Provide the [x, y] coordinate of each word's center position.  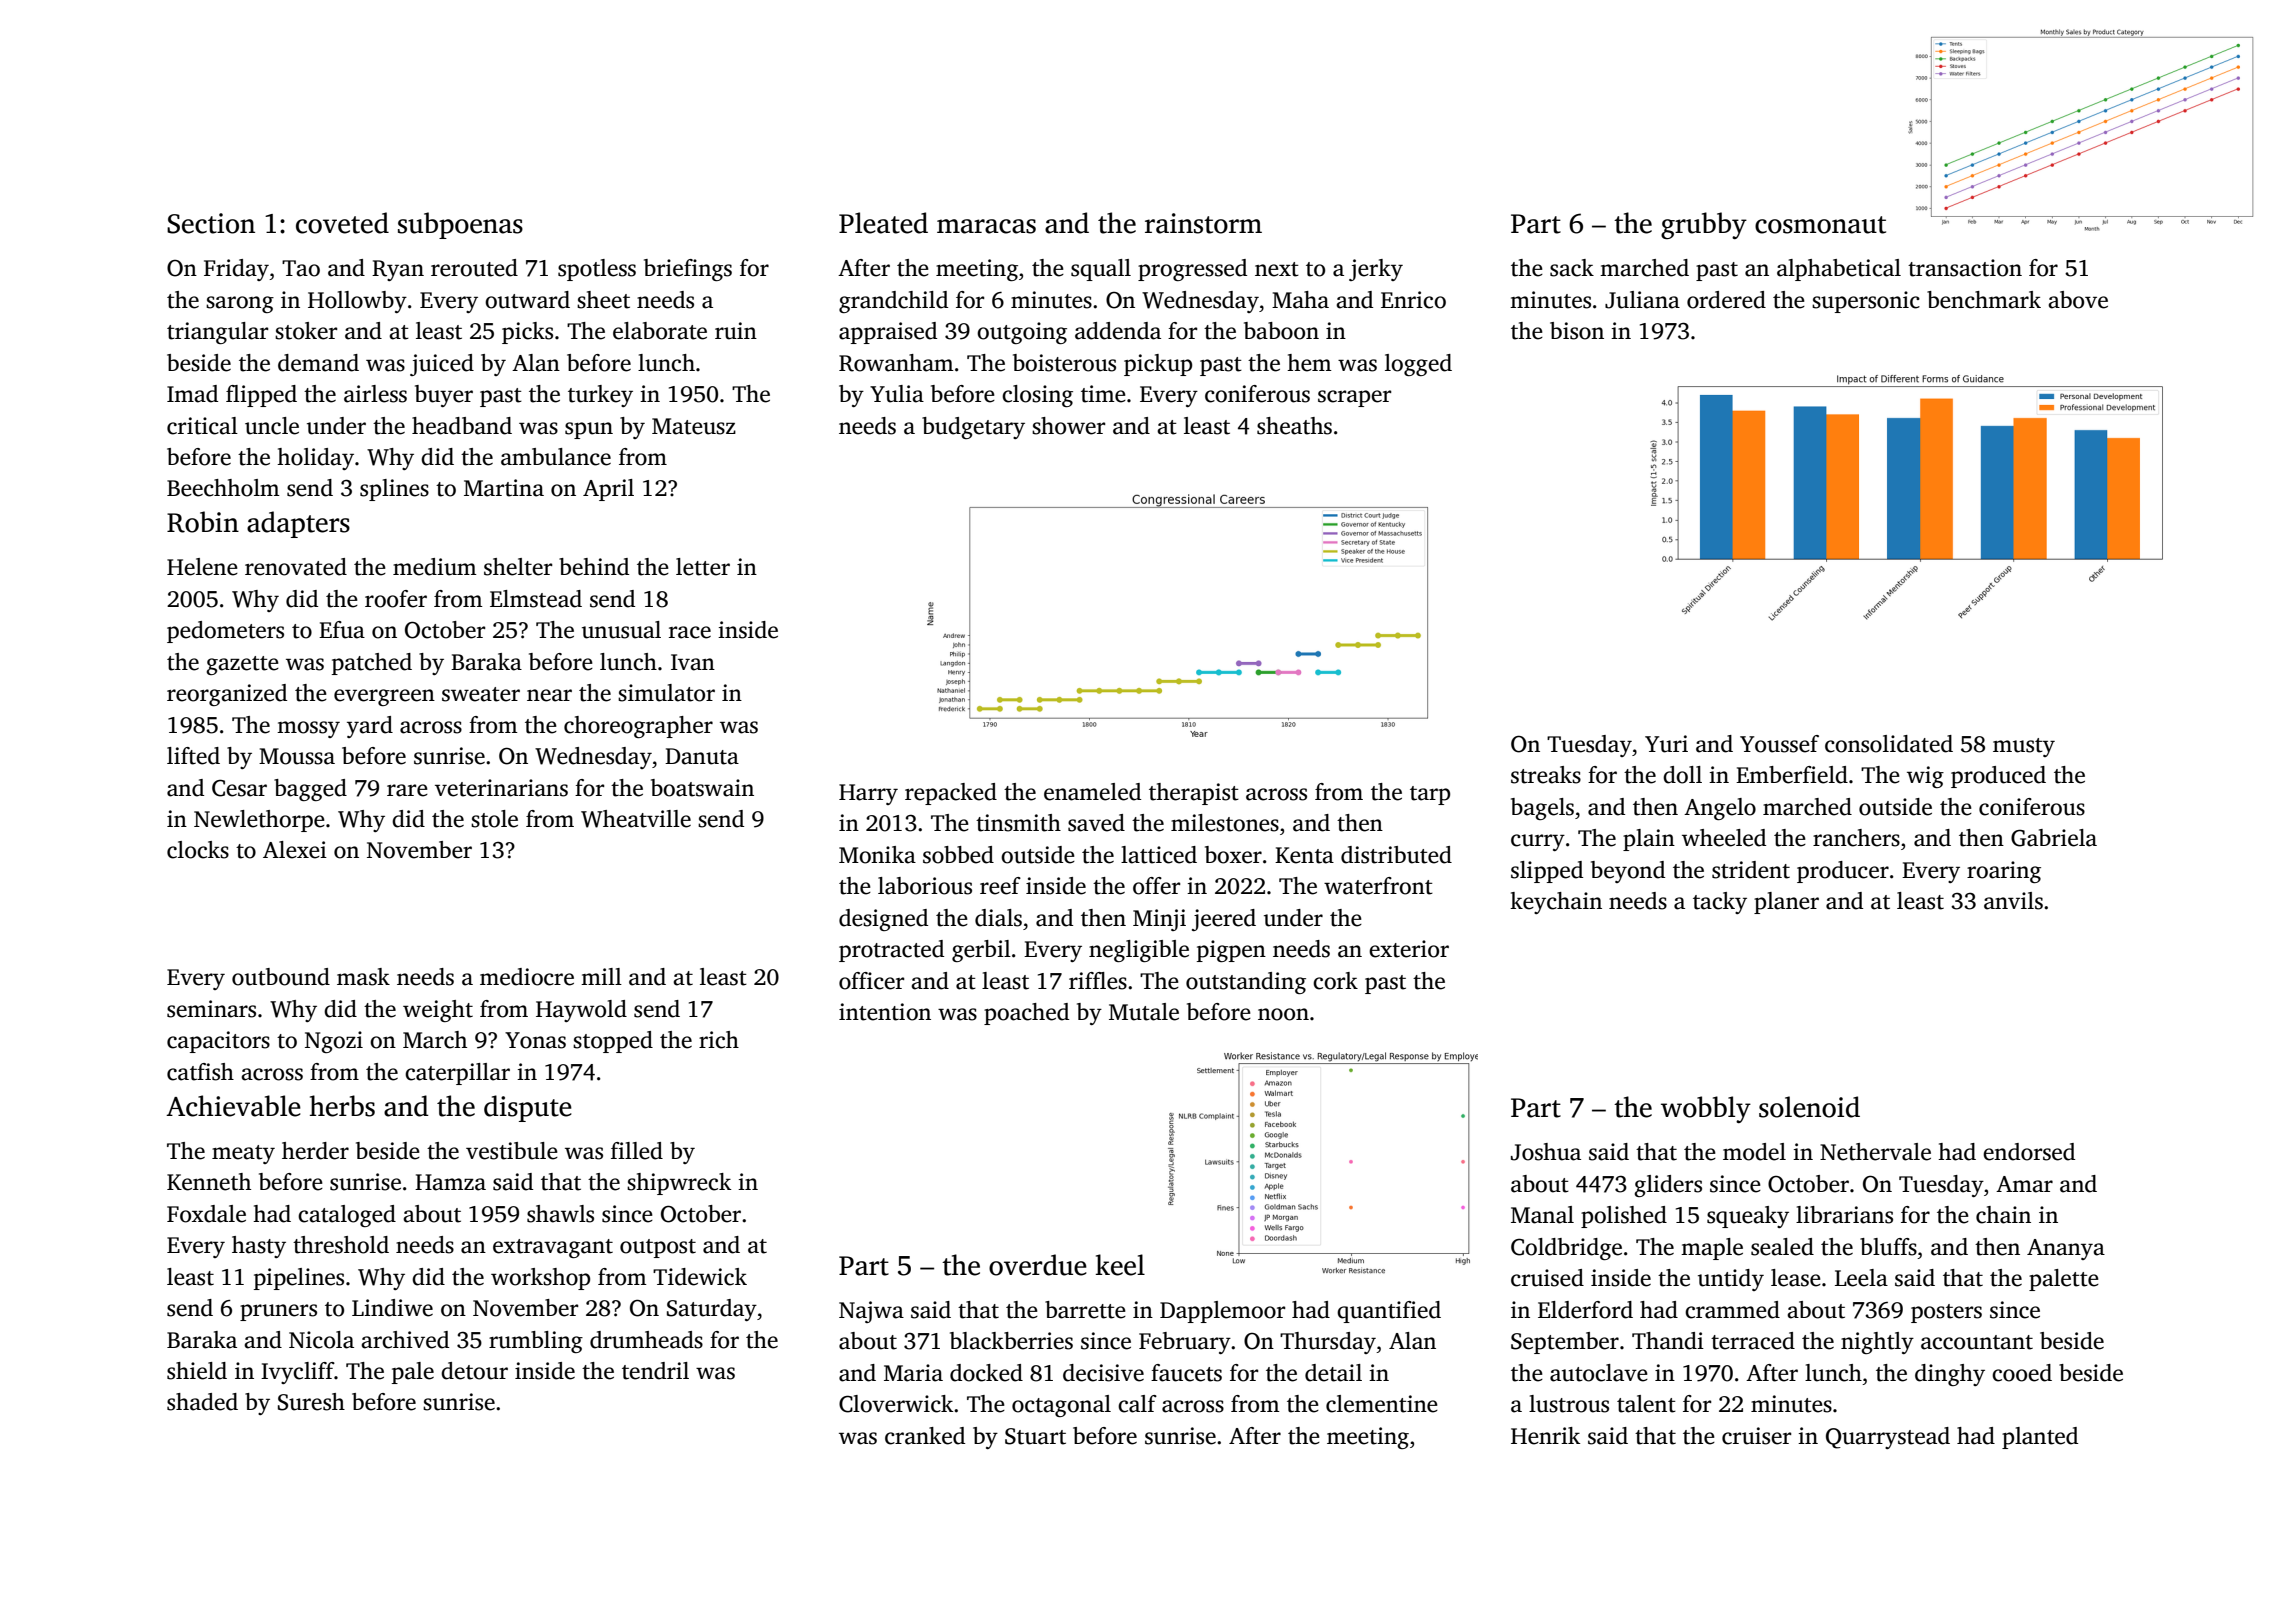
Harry [868, 794]
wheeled [1724, 838]
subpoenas [460, 225]
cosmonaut [1820, 225]
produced [1998, 777]
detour [474, 1371]
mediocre [527, 977]
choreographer [638, 727]
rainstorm [1203, 223]
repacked [951, 794]
